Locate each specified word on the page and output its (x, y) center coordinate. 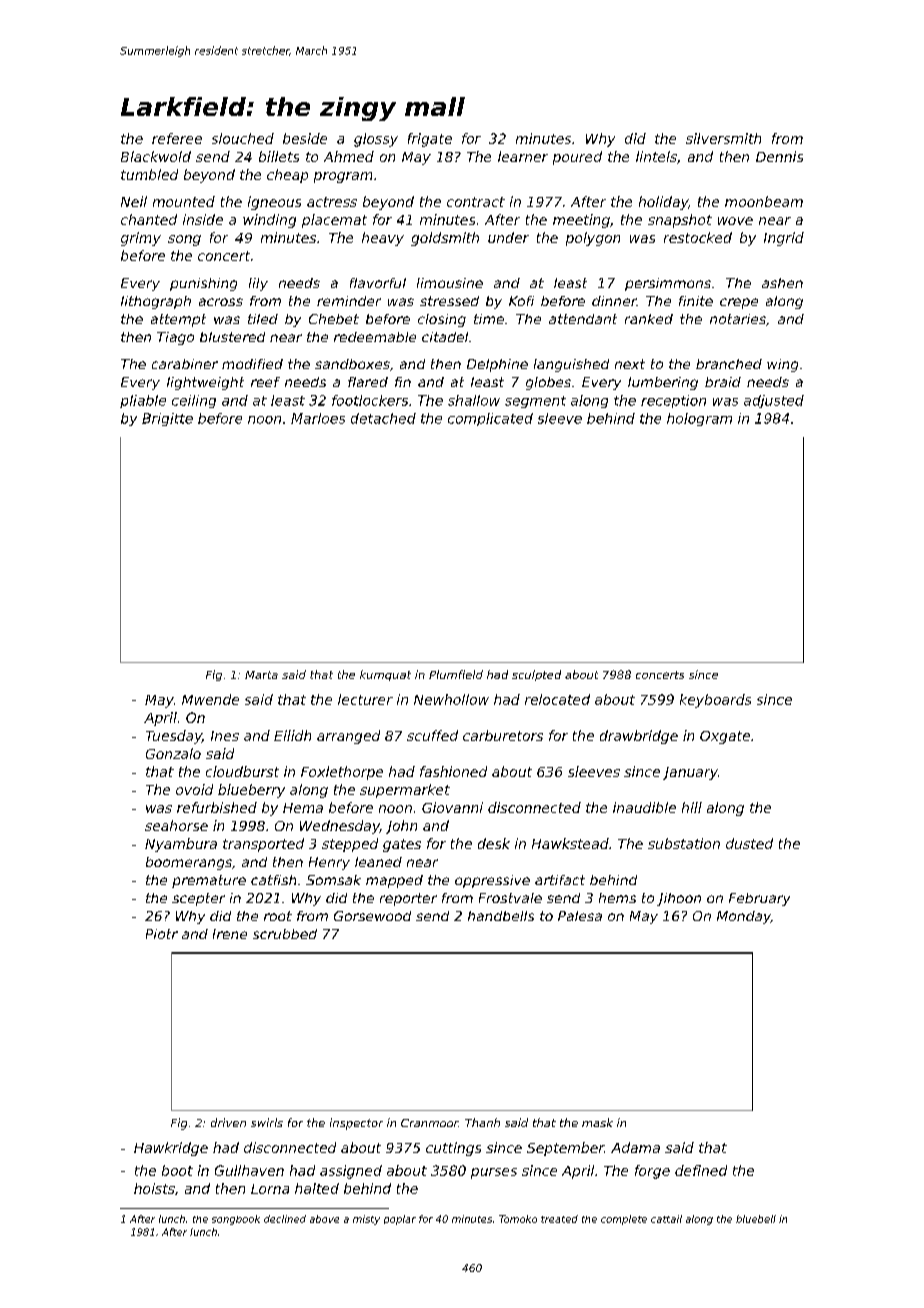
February (759, 899)
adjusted (774, 401)
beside (305, 138)
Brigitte (167, 419)
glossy (376, 140)
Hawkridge (171, 1149)
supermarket (405, 791)
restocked (698, 237)
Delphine (497, 365)
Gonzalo (173, 753)
